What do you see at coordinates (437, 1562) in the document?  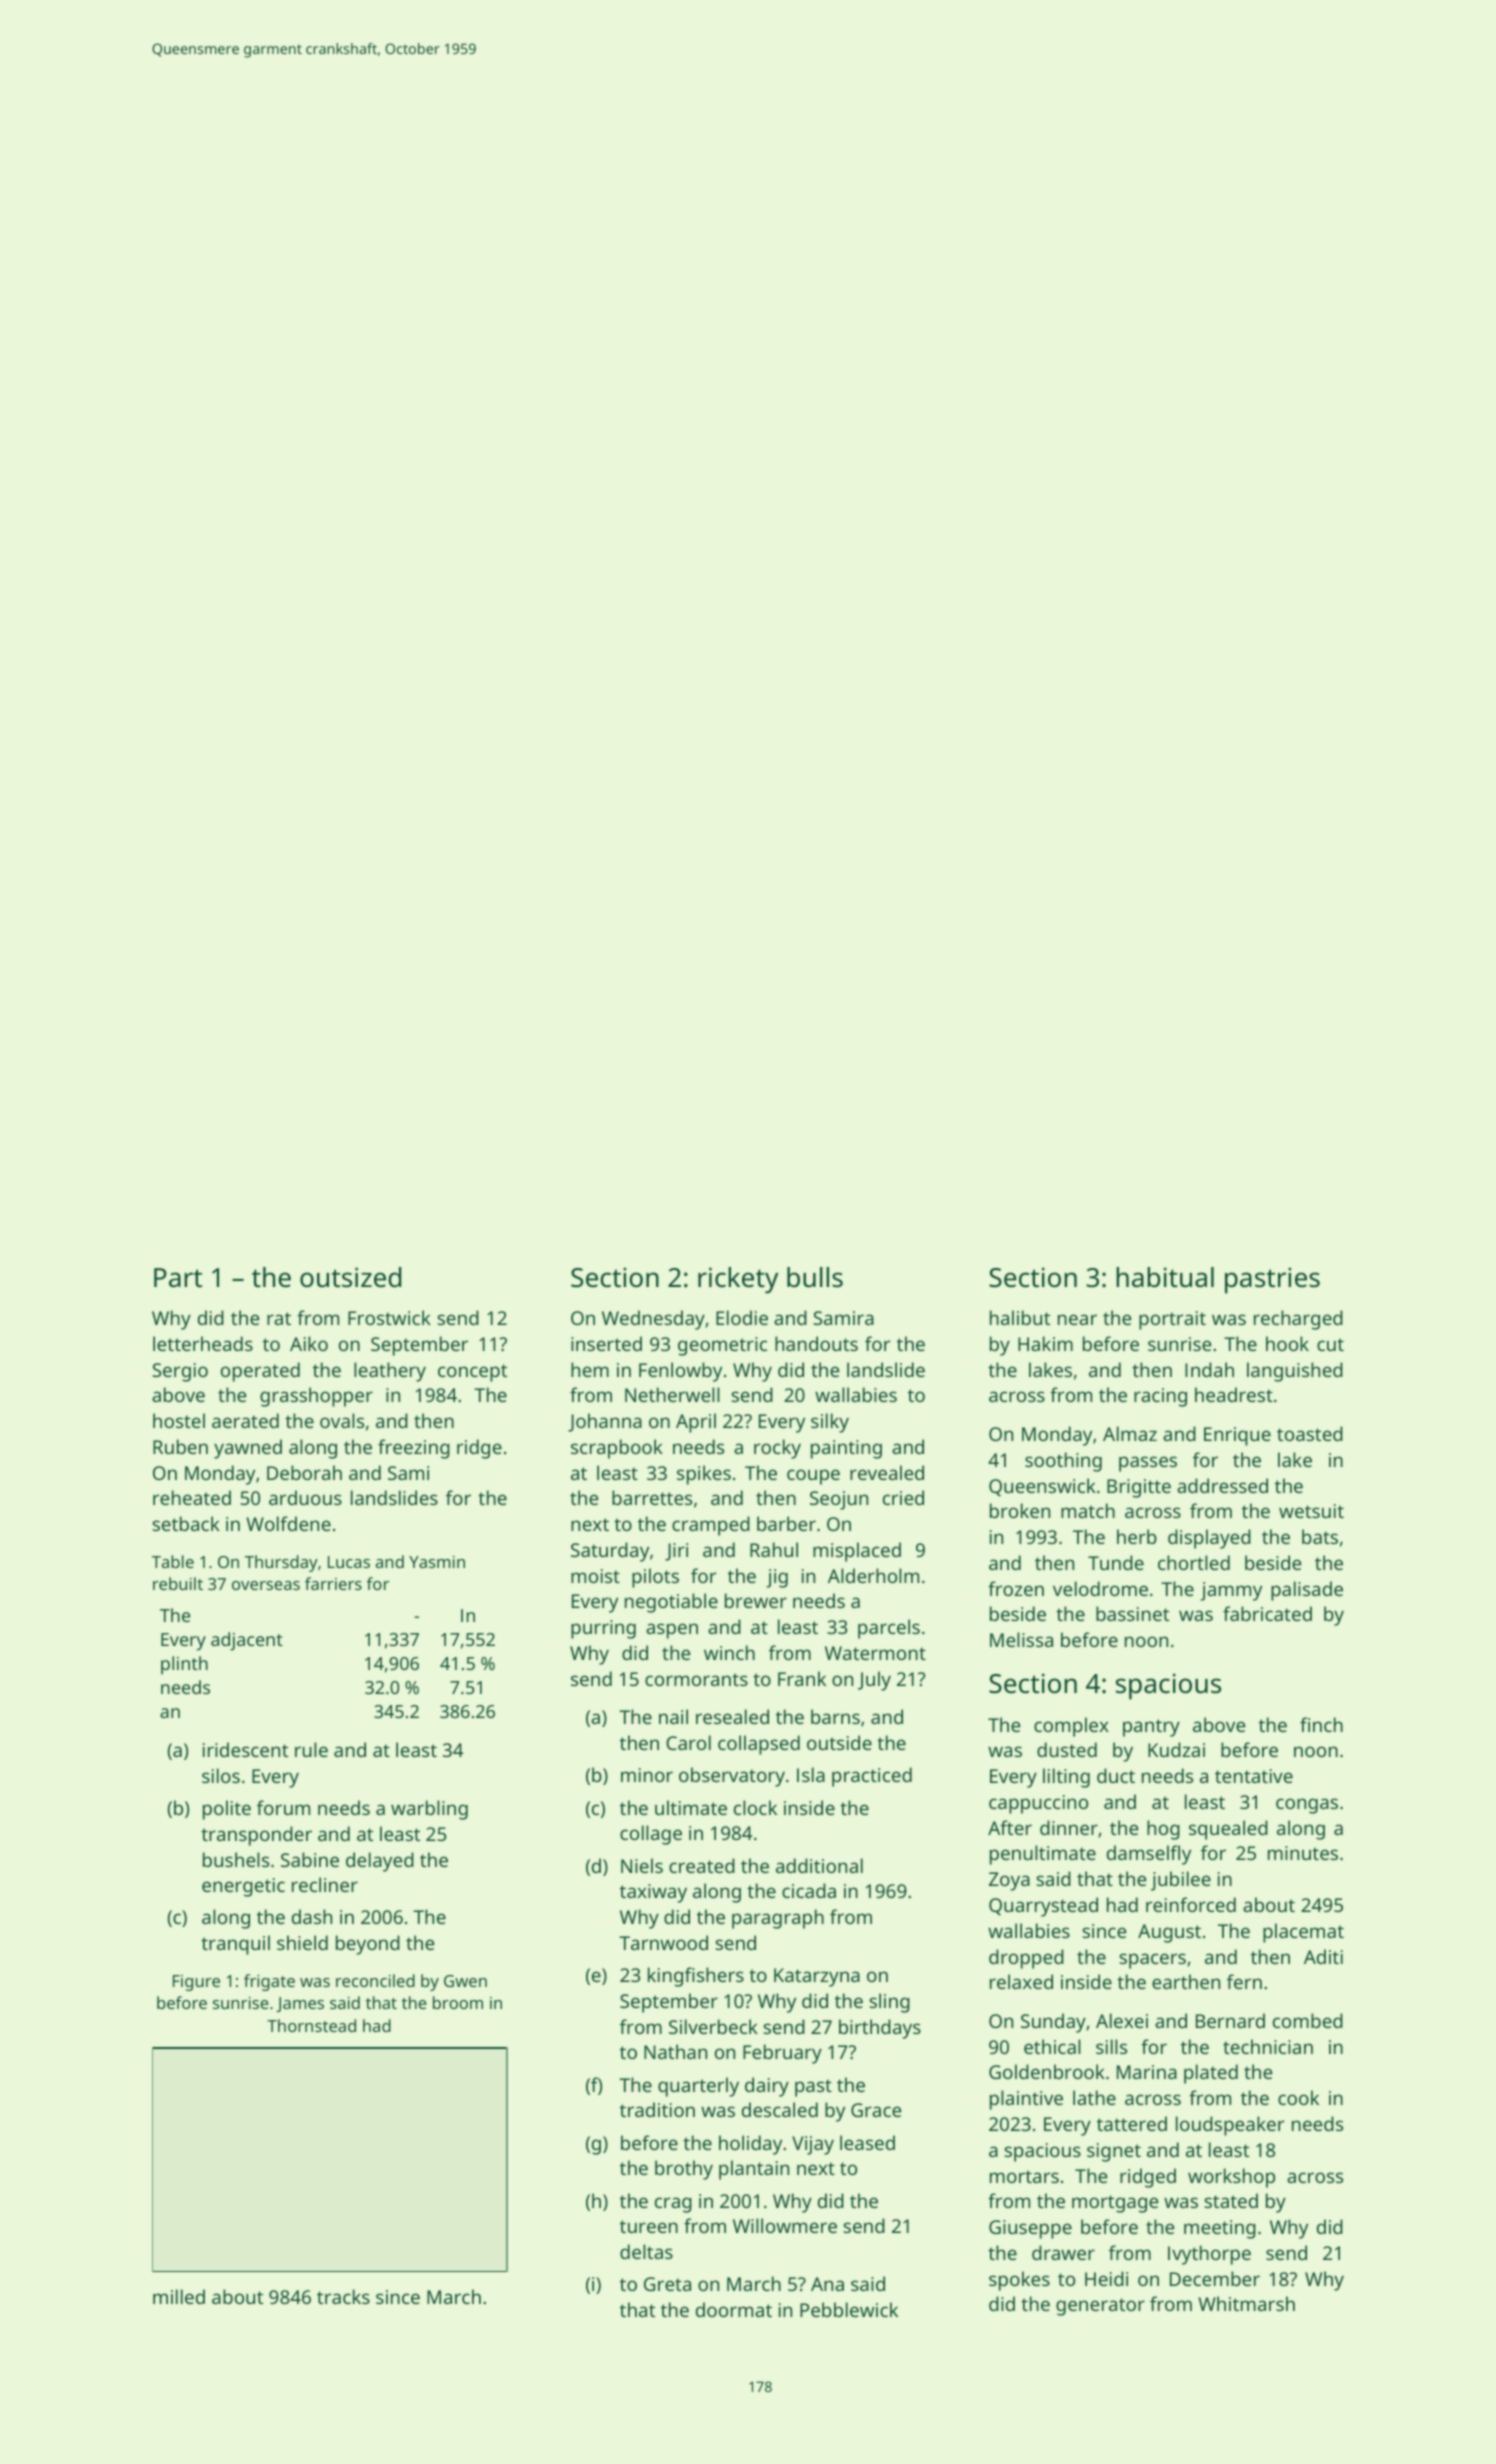 I see `Yasmin` at bounding box center [437, 1562].
